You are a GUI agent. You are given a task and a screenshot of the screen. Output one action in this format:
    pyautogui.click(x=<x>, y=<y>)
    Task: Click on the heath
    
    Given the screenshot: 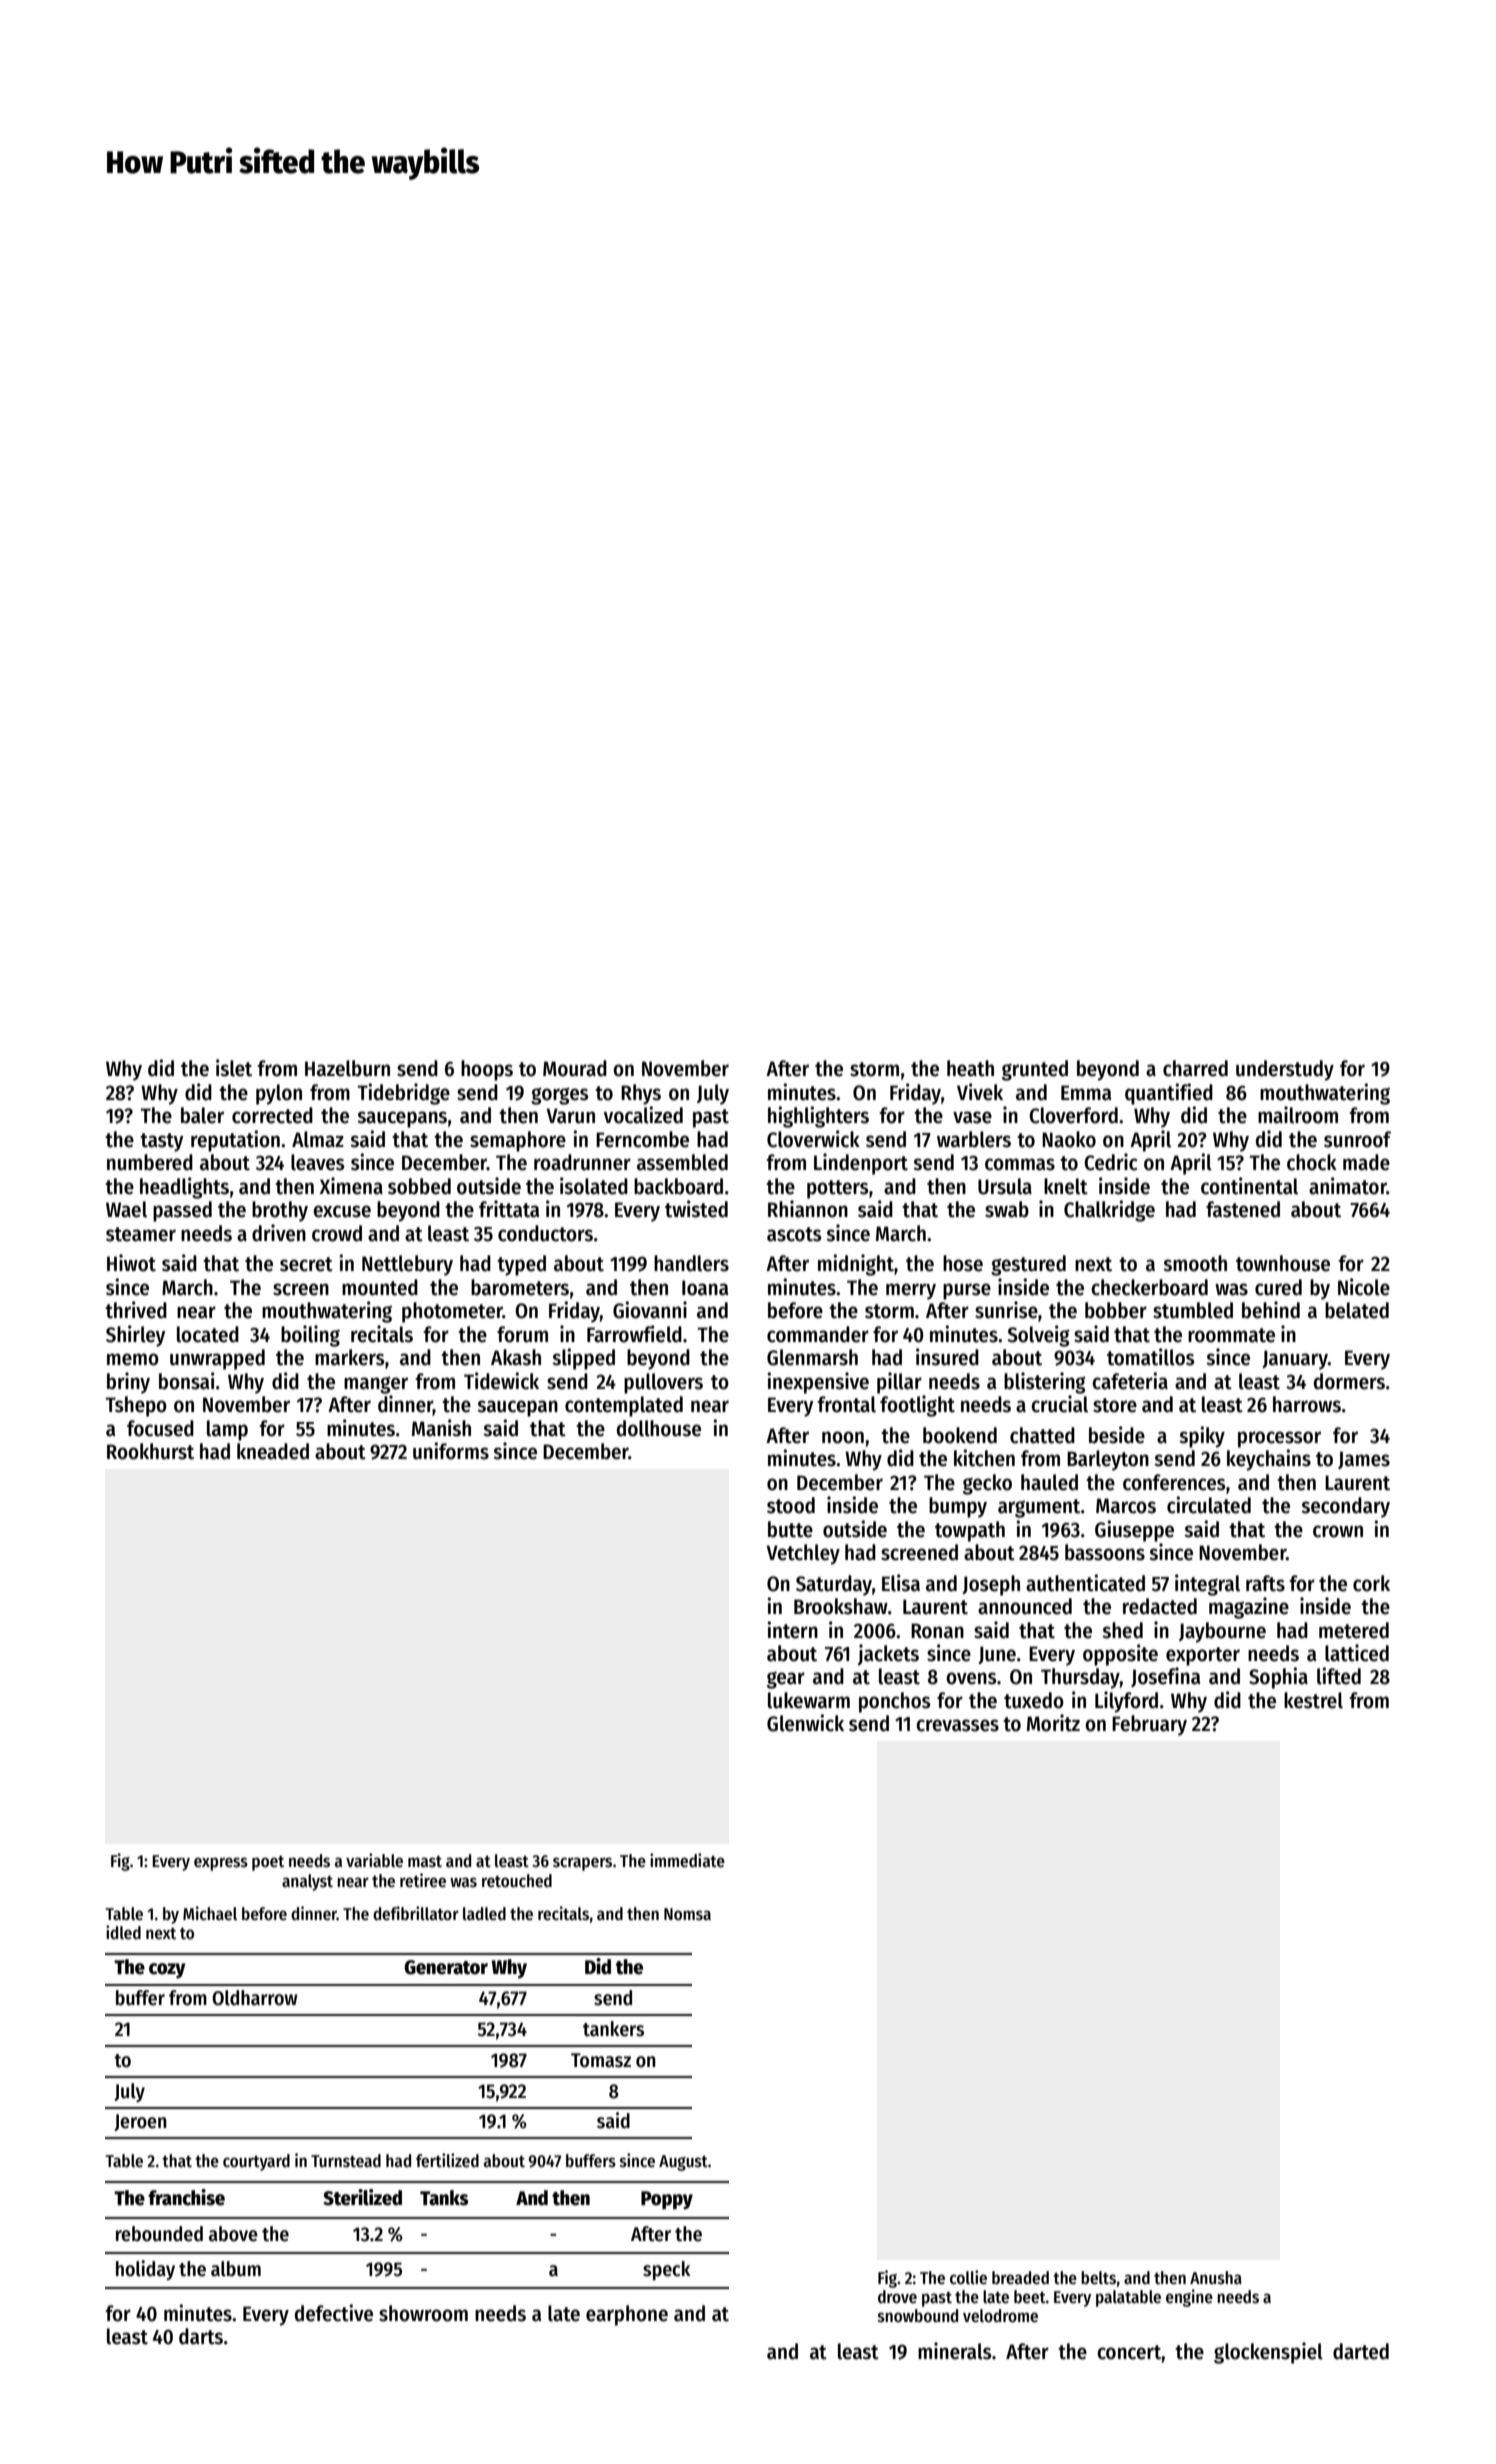 What is the action you would take?
    pyautogui.click(x=970, y=1068)
